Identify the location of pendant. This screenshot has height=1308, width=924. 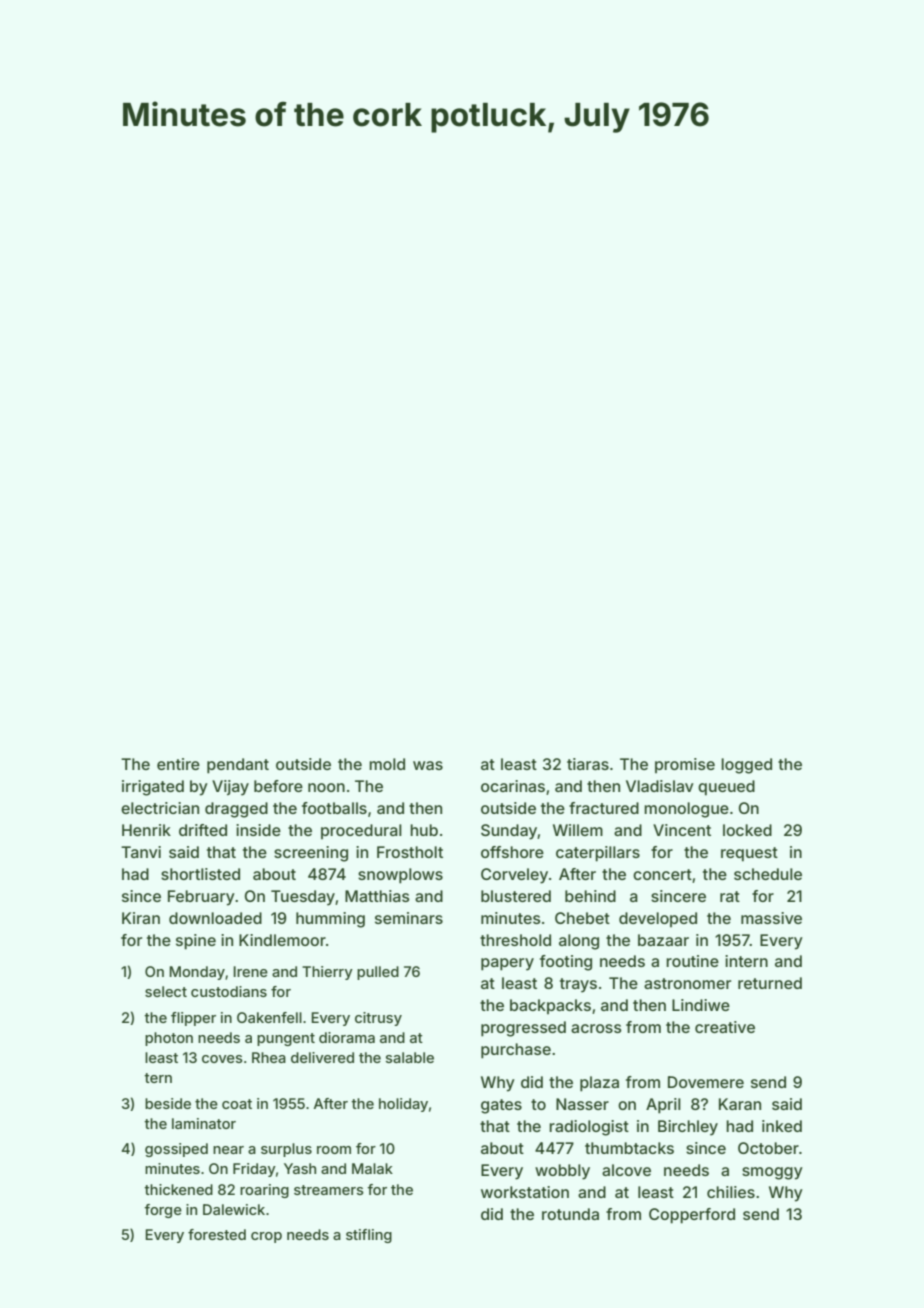
(238, 766).
